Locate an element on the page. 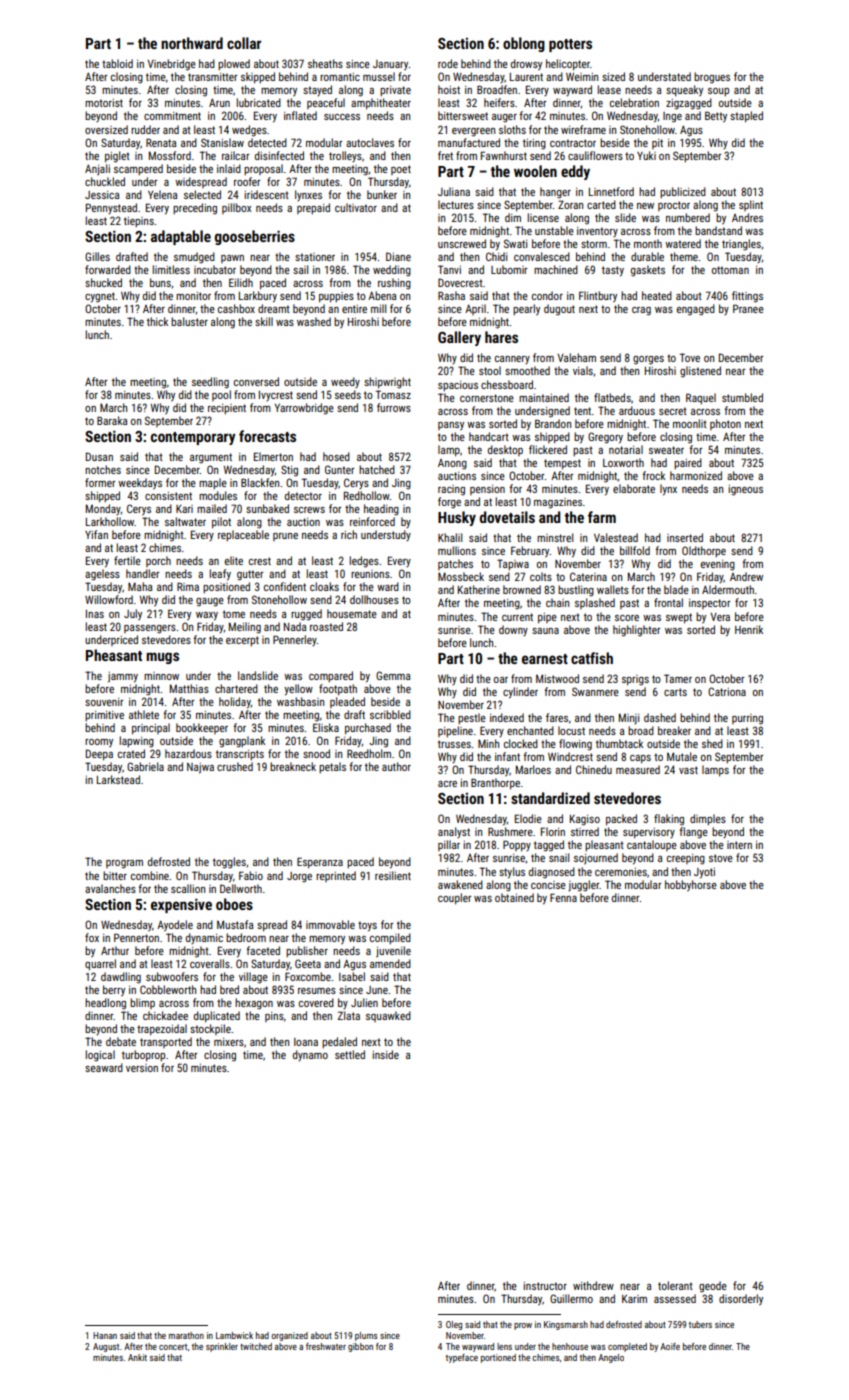 The image size is (849, 1400). tabloid is located at coordinates (117, 63).
